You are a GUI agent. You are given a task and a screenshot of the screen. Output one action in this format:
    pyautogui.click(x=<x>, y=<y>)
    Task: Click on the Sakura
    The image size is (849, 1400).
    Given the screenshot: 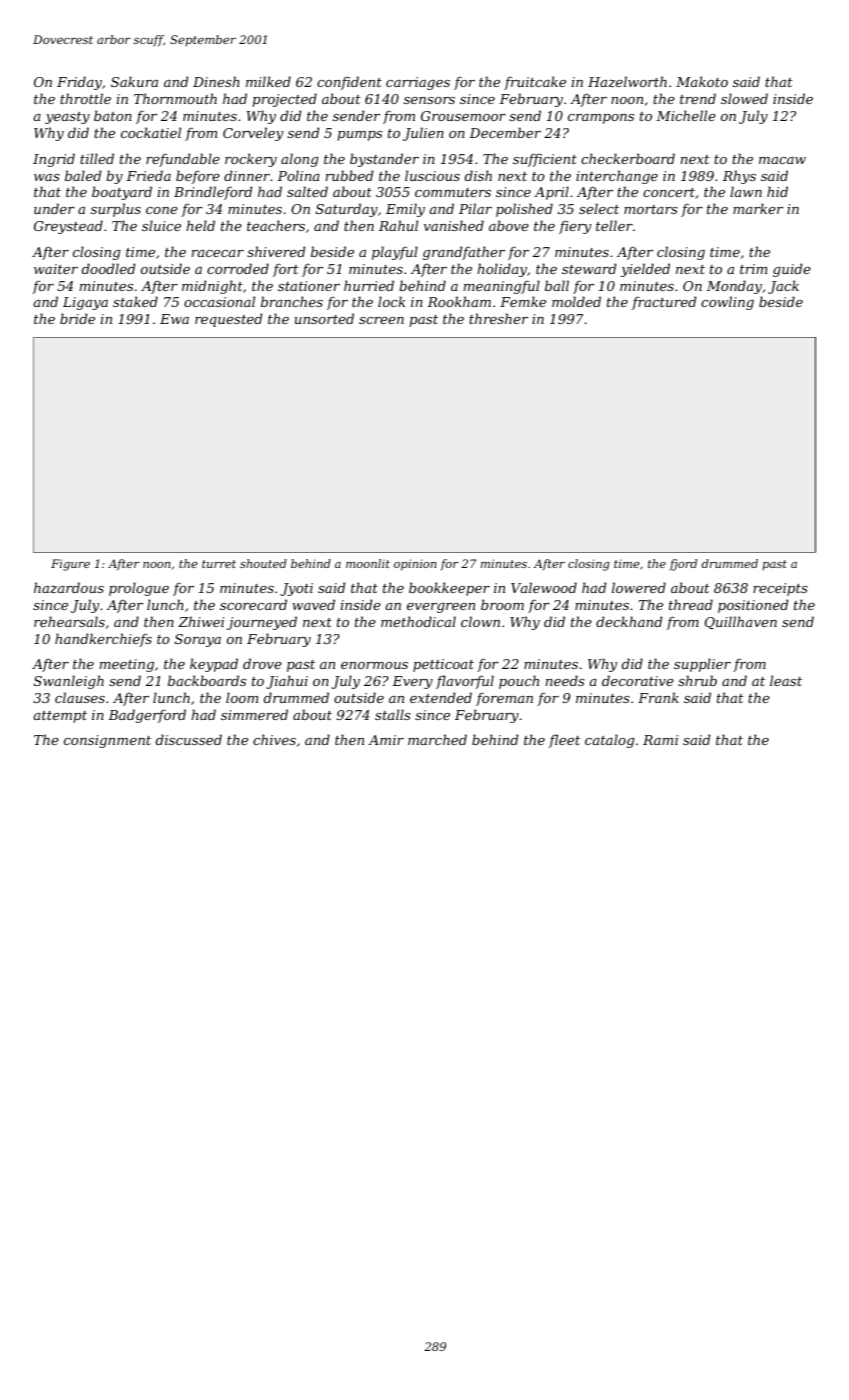 What is the action you would take?
    pyautogui.click(x=134, y=81)
